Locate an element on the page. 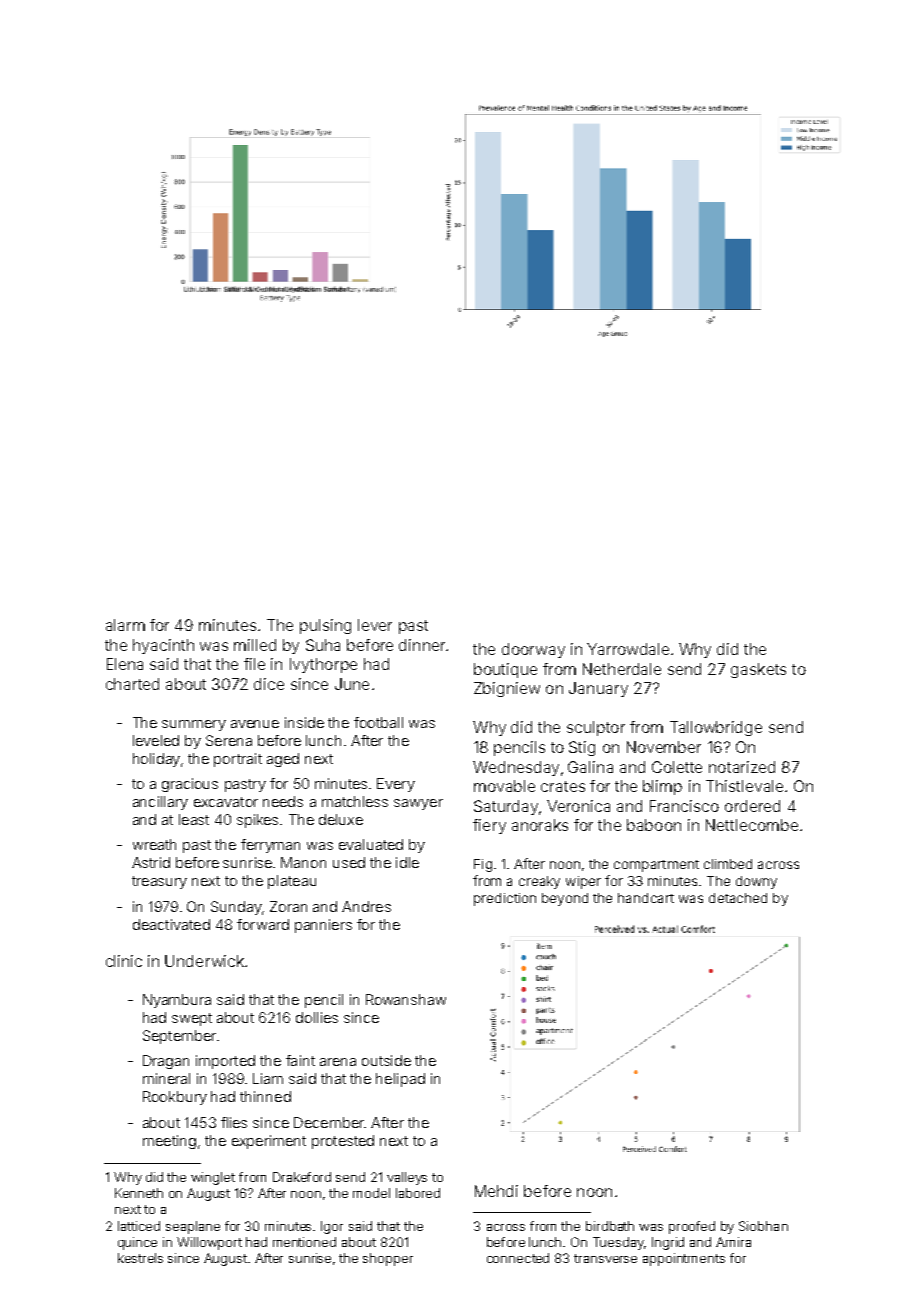 The image size is (924, 1308). detached is located at coordinates (738, 898).
